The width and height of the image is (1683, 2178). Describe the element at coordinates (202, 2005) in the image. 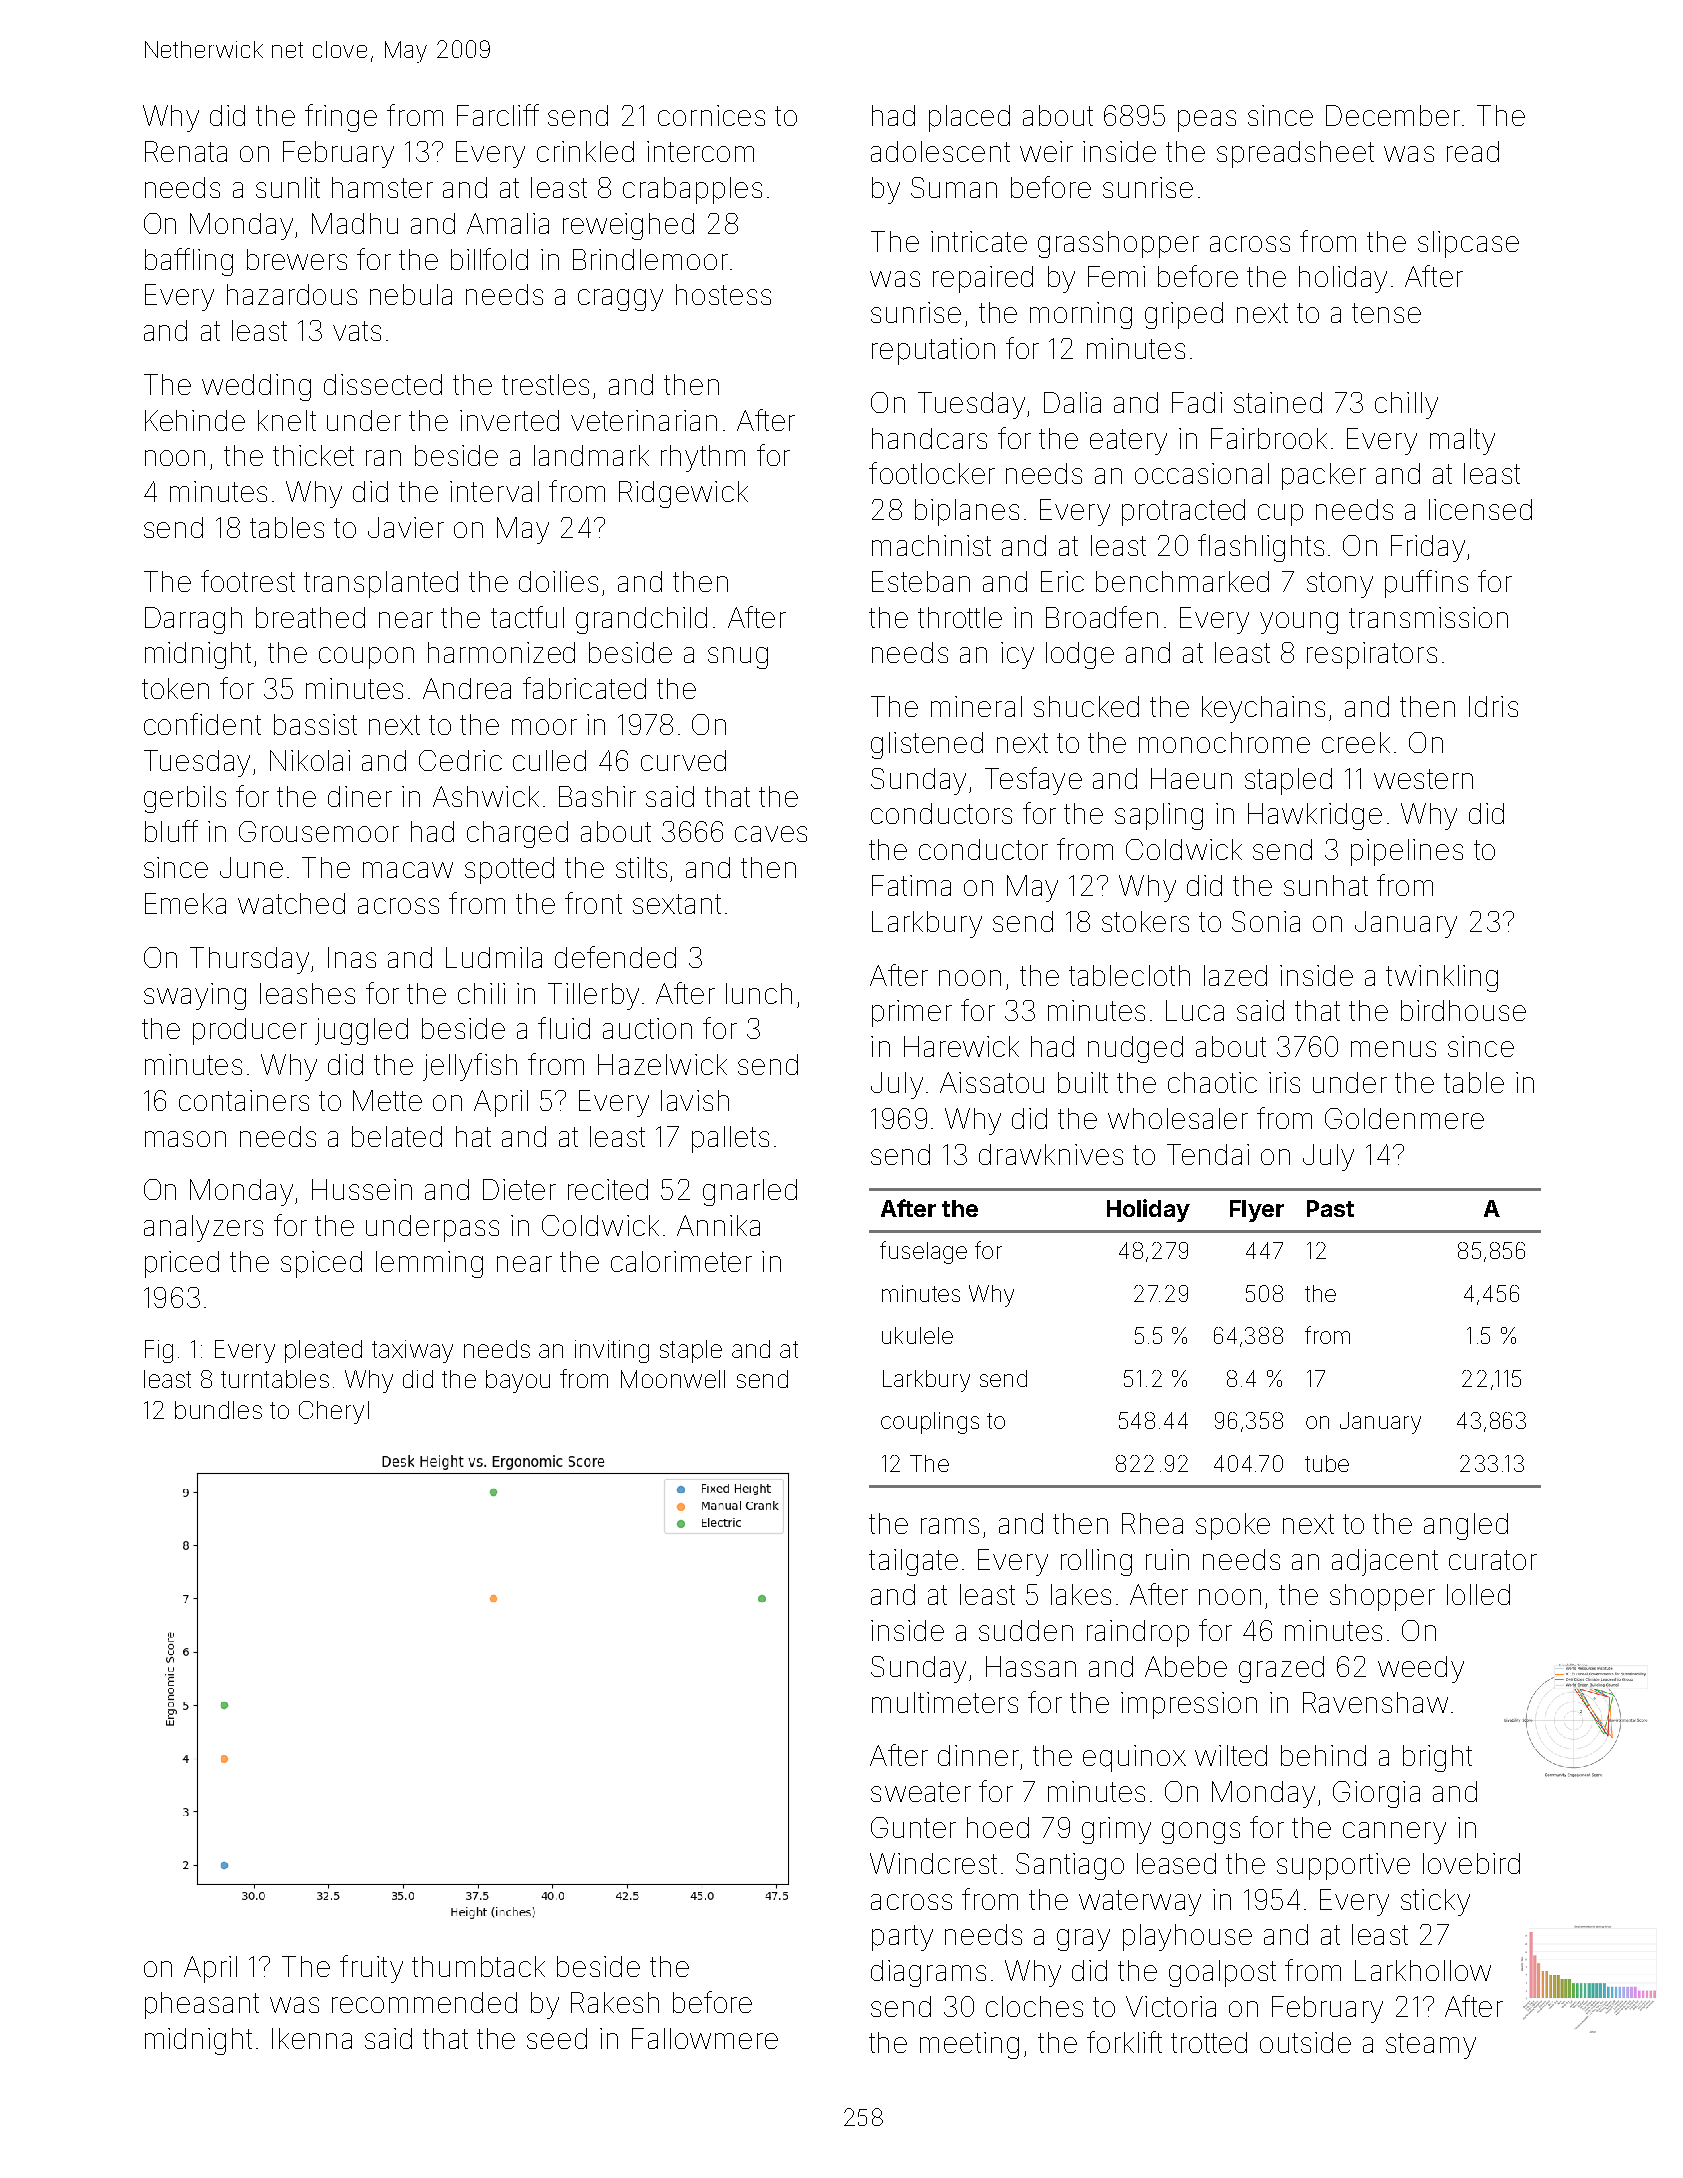

I see `pheasant` at that location.
